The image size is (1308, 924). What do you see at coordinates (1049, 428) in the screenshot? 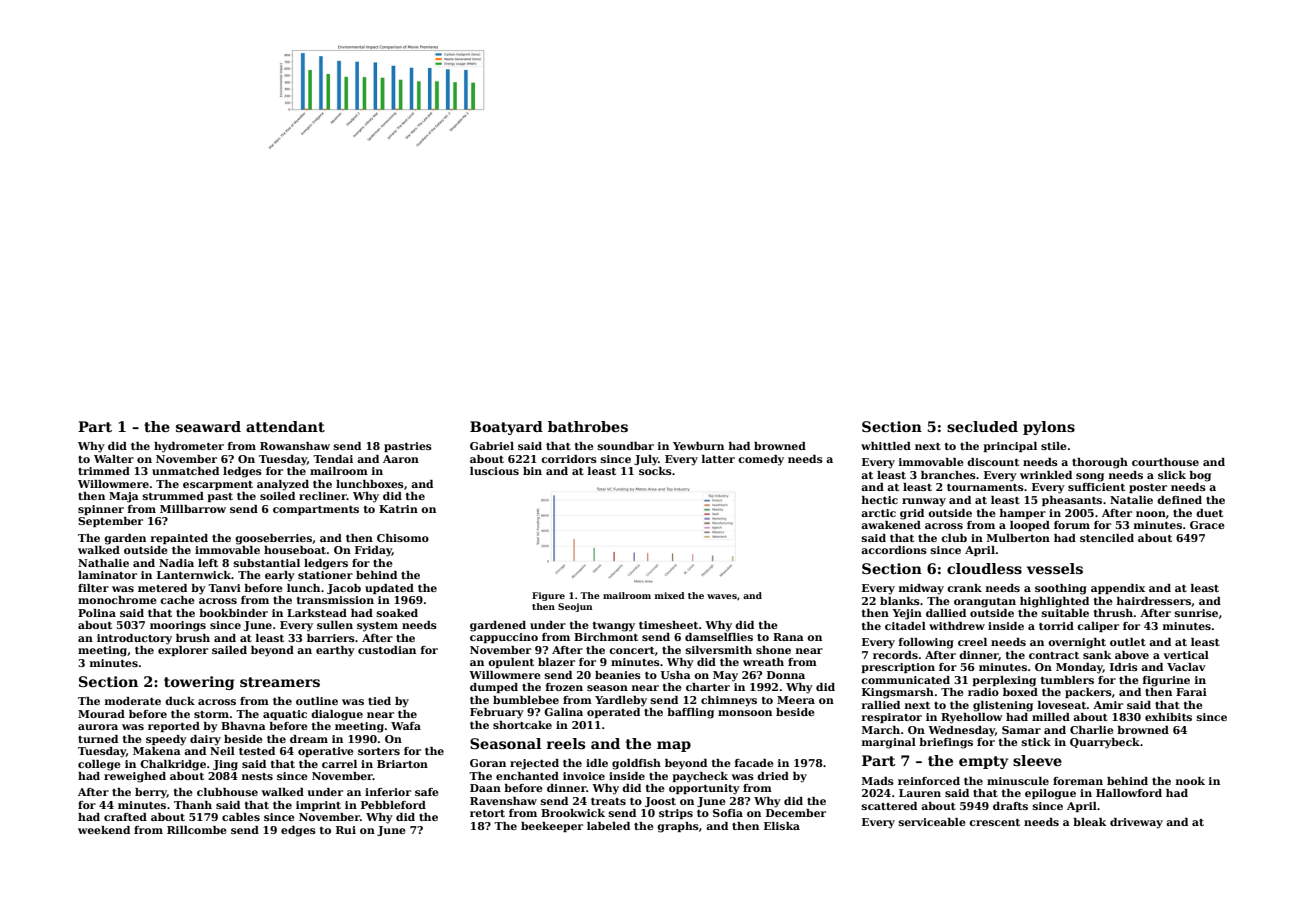
I see `pylons` at bounding box center [1049, 428].
